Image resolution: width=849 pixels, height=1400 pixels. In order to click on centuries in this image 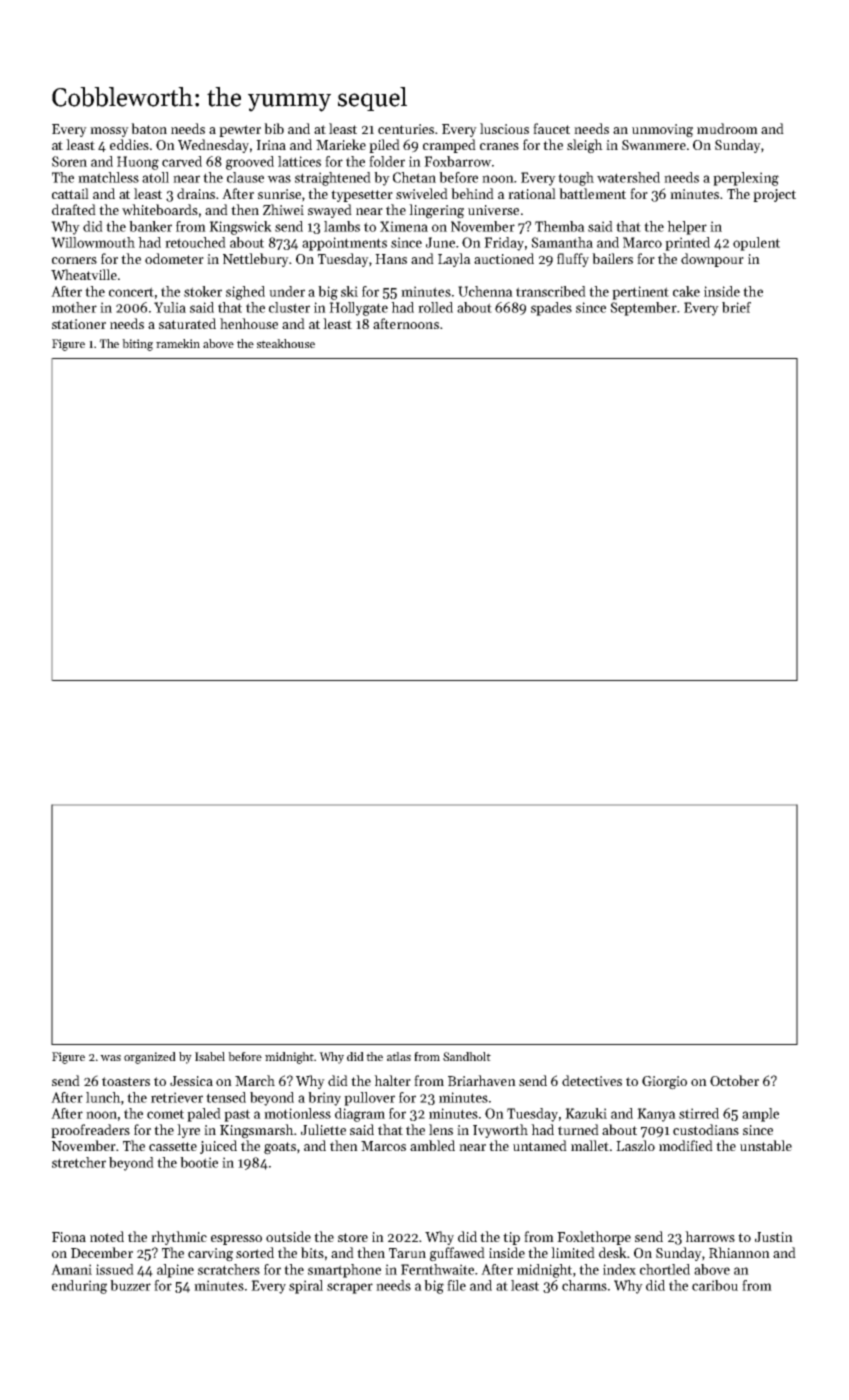, I will do `click(406, 129)`.
